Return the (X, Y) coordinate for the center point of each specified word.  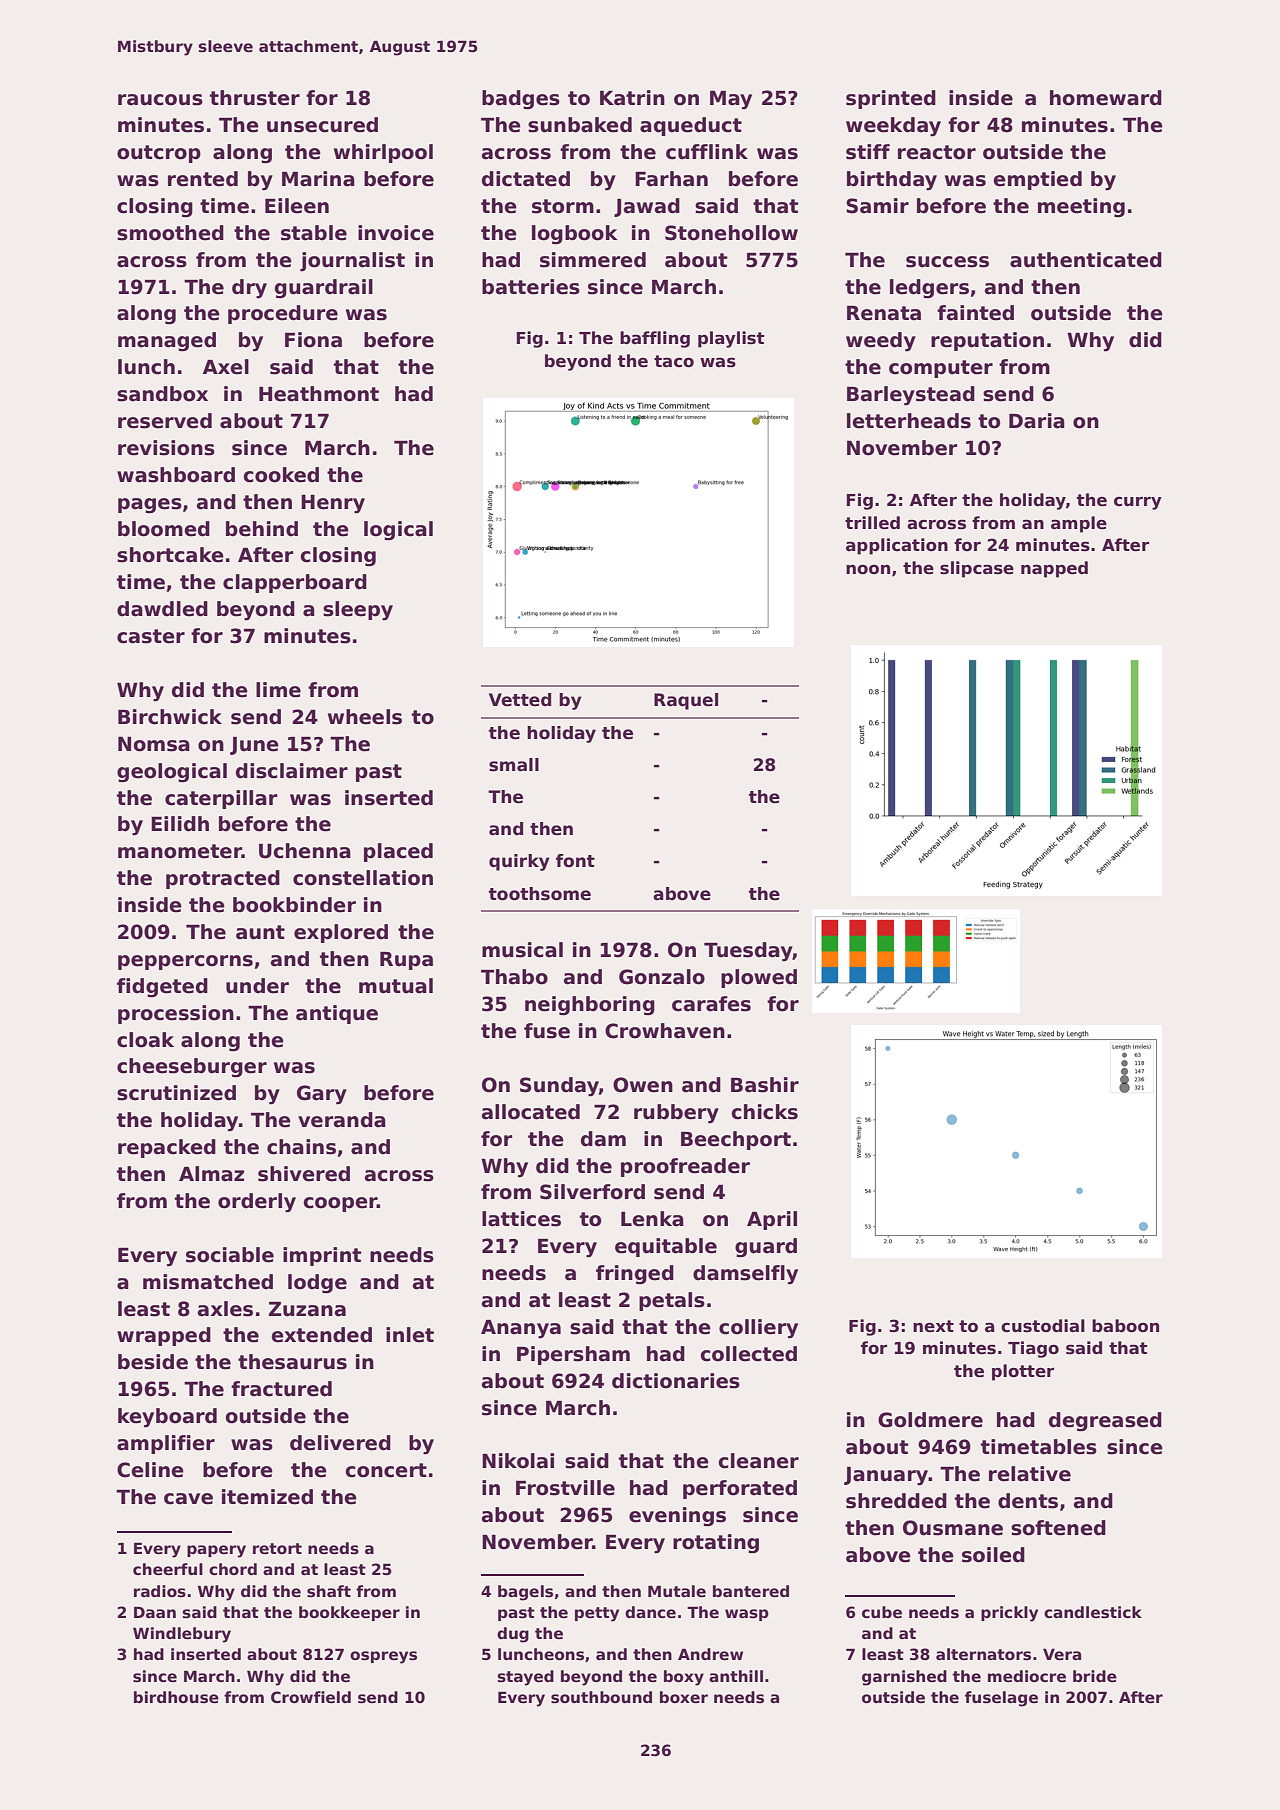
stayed (525, 1678)
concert (386, 1470)
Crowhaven (665, 1031)
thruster (255, 98)
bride (1095, 1676)
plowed (759, 978)
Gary (322, 1095)
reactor (937, 152)
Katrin (632, 98)
